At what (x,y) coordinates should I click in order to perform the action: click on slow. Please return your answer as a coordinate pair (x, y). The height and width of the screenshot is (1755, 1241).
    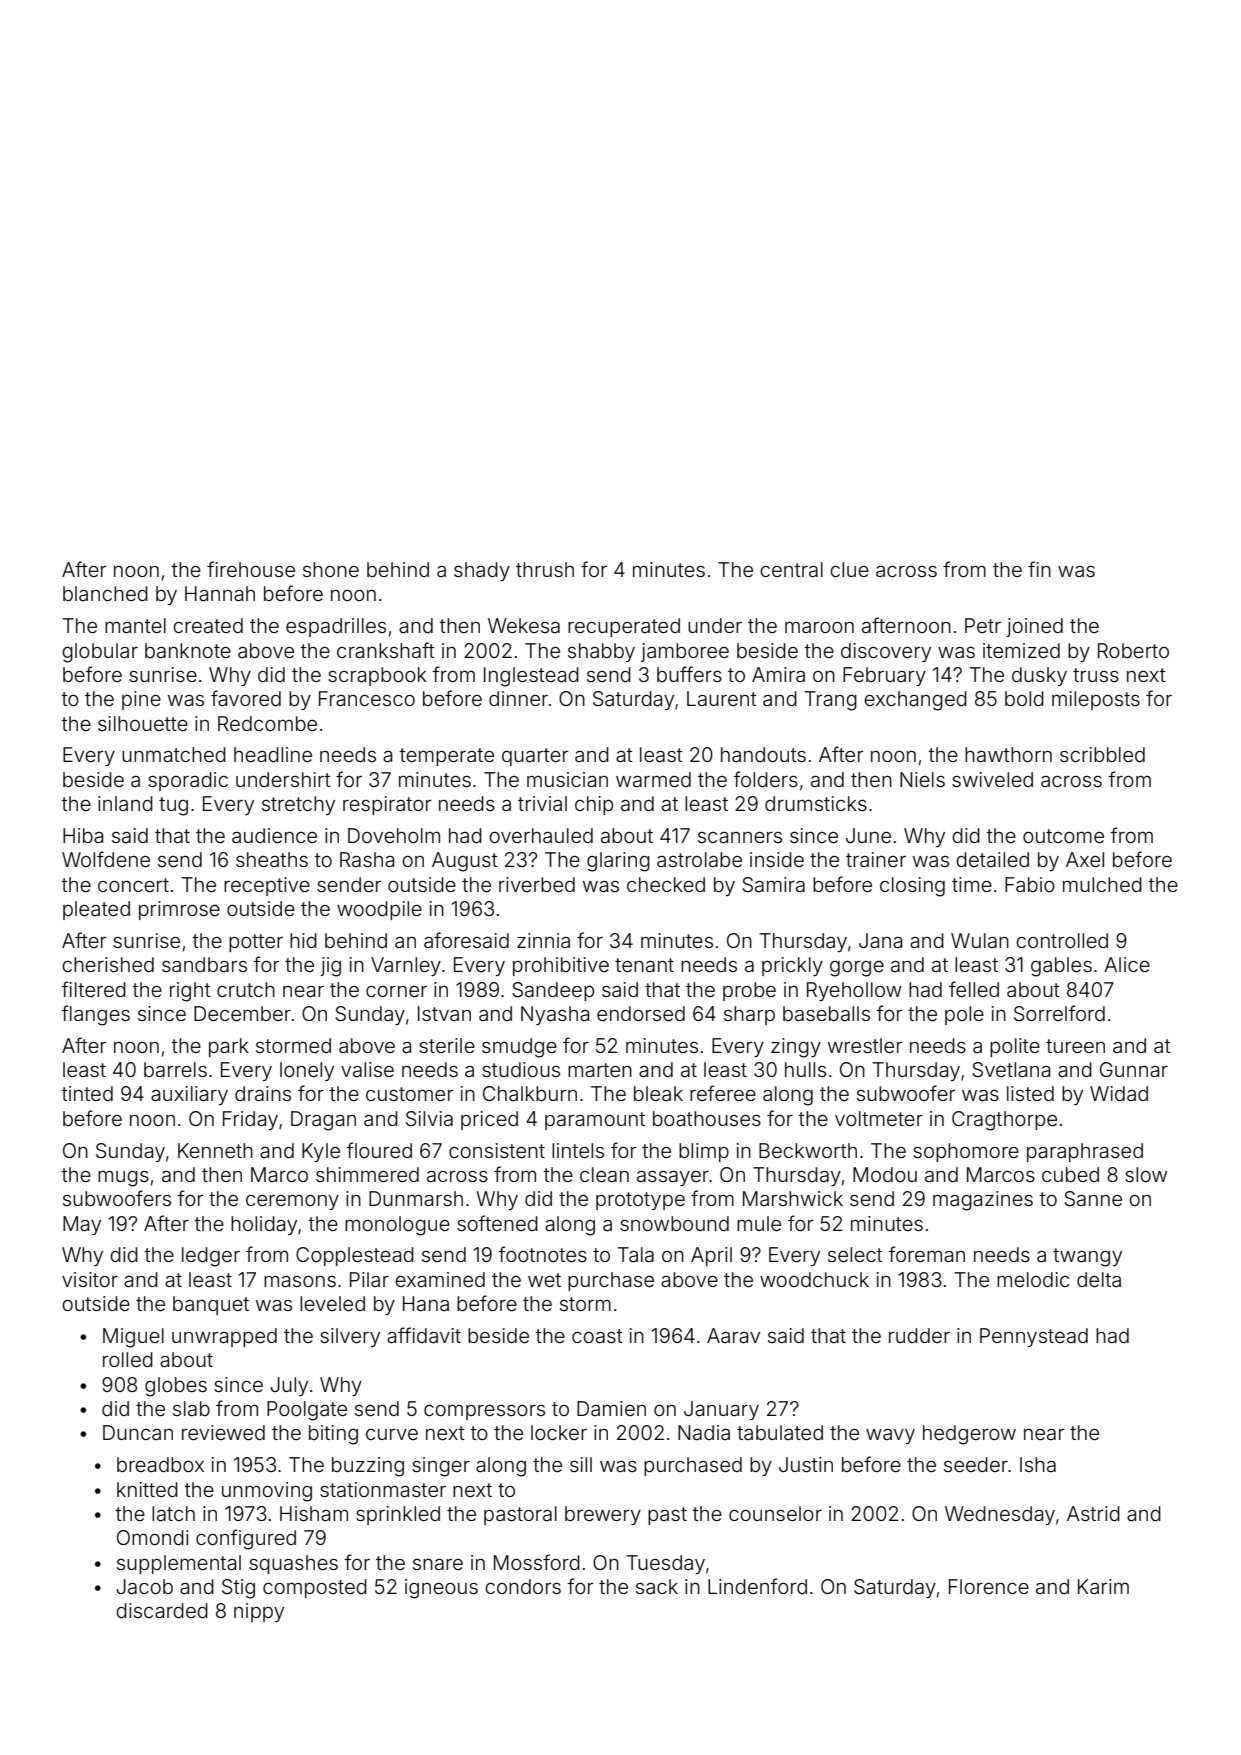
    Looking at the image, I should click on (1146, 1174).
